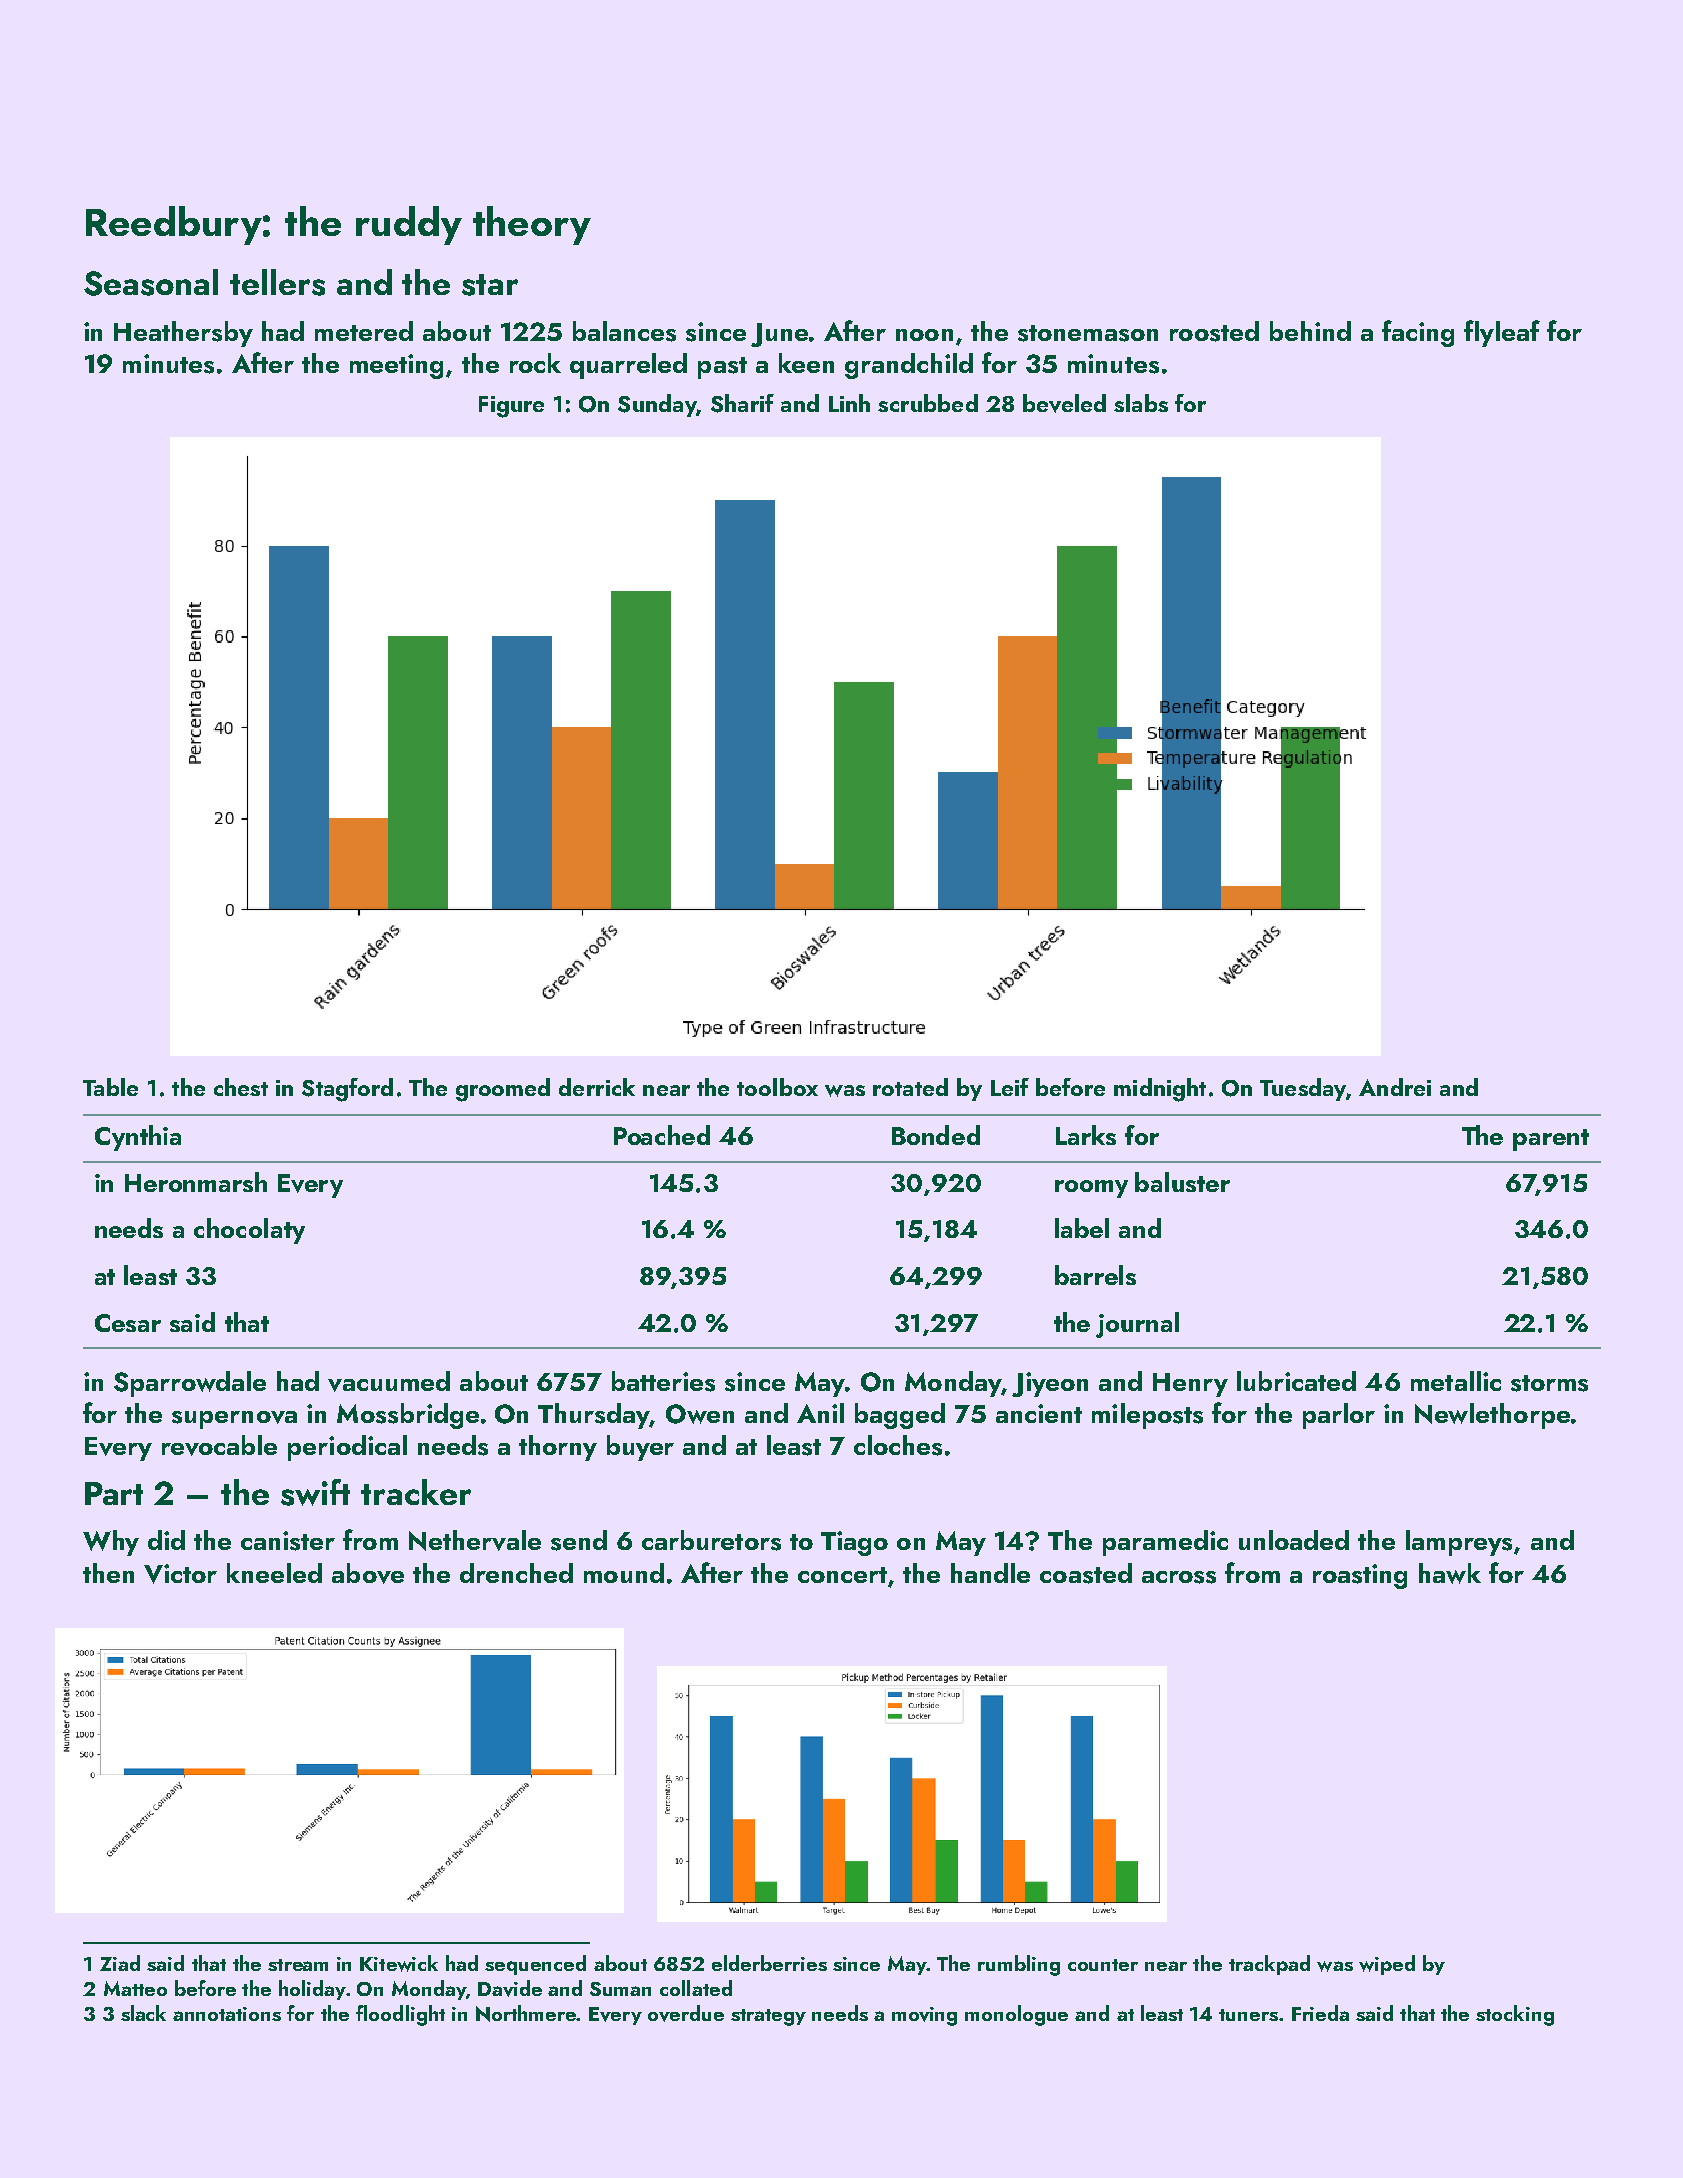 This document has height=2178, width=1683. Describe the element at coordinates (1296, 1381) in the document. I see `lubricated` at that location.
